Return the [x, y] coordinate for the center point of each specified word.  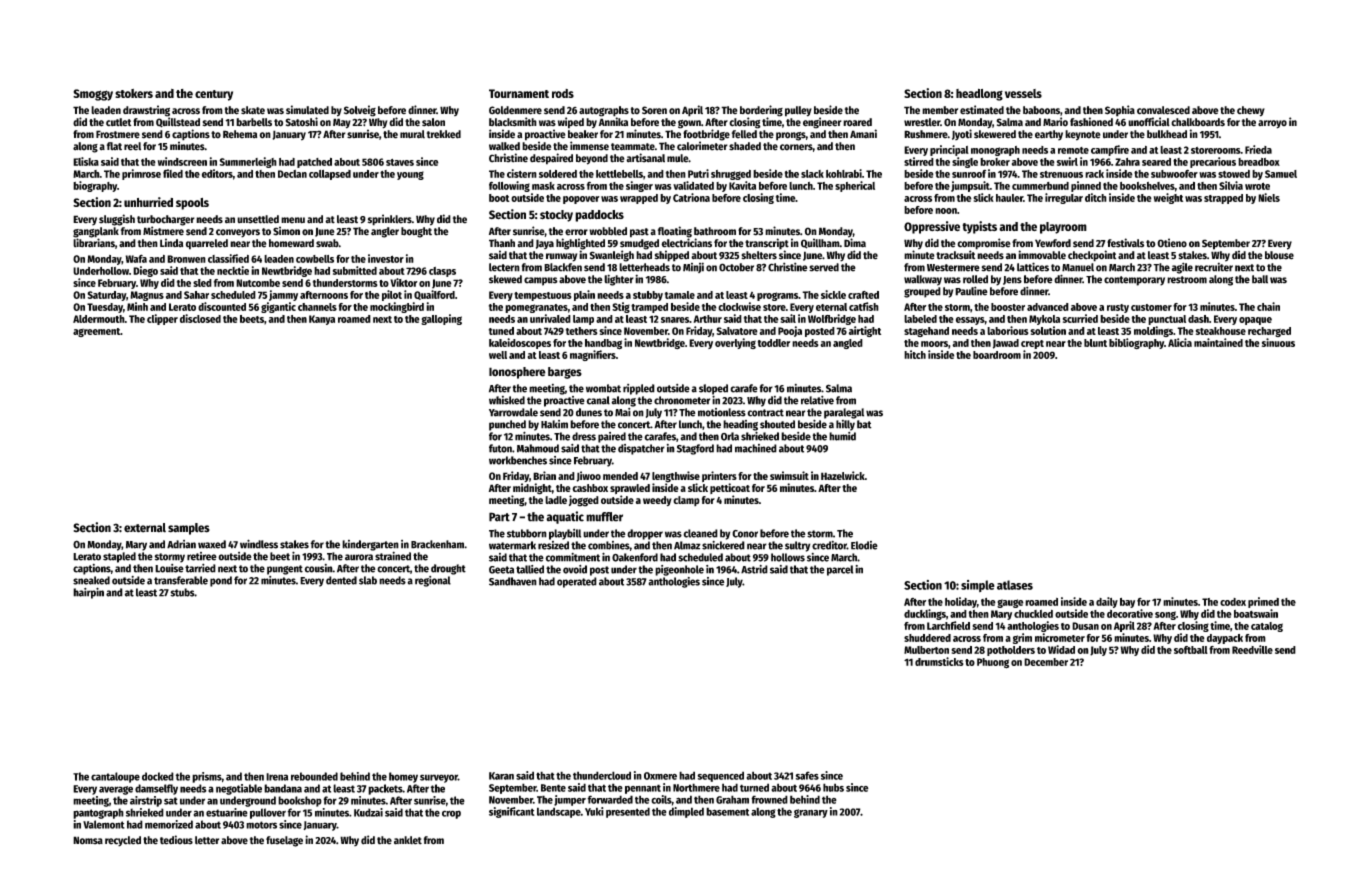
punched [507, 425]
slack [812, 174]
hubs [833, 787]
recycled [123, 841]
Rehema [240, 134]
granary [811, 813]
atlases [1015, 585]
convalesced [1163, 110]
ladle [556, 500]
